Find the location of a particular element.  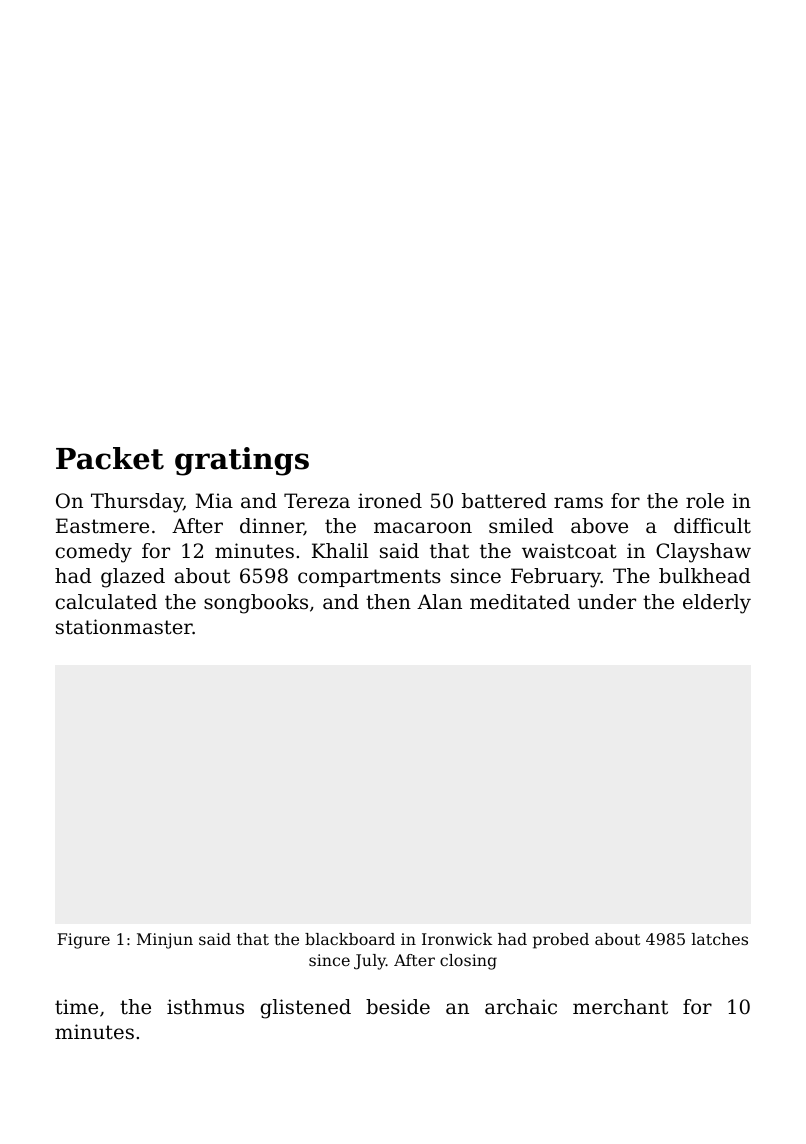

role is located at coordinates (705, 501).
